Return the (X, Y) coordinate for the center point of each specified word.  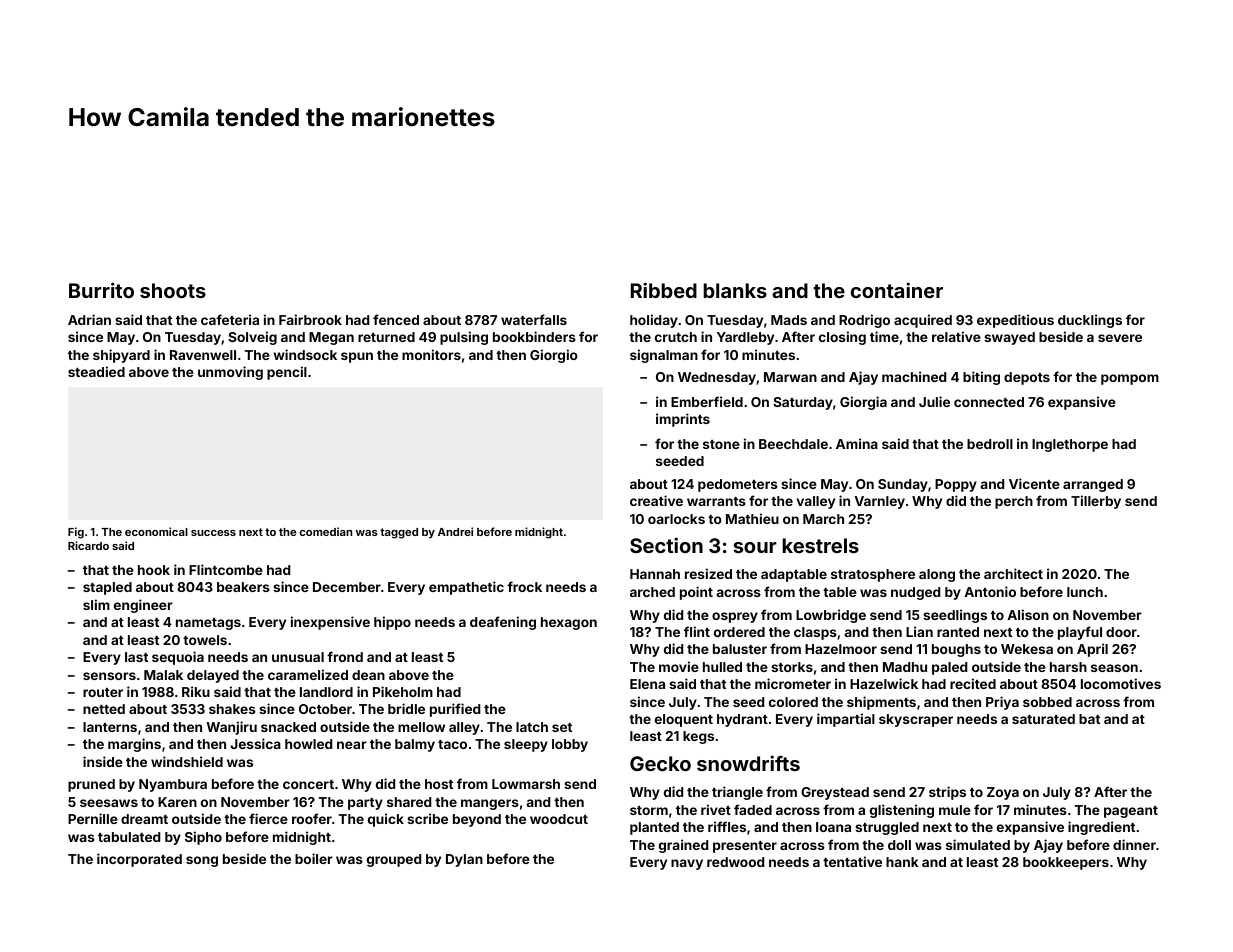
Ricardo (88, 545)
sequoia (178, 658)
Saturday (803, 403)
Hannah (655, 574)
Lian (919, 631)
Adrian (89, 319)
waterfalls (534, 319)
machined (914, 376)
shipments (881, 703)
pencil (287, 373)
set (562, 727)
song (202, 861)
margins (134, 745)
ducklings (1090, 321)
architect (1013, 573)
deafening (503, 623)
